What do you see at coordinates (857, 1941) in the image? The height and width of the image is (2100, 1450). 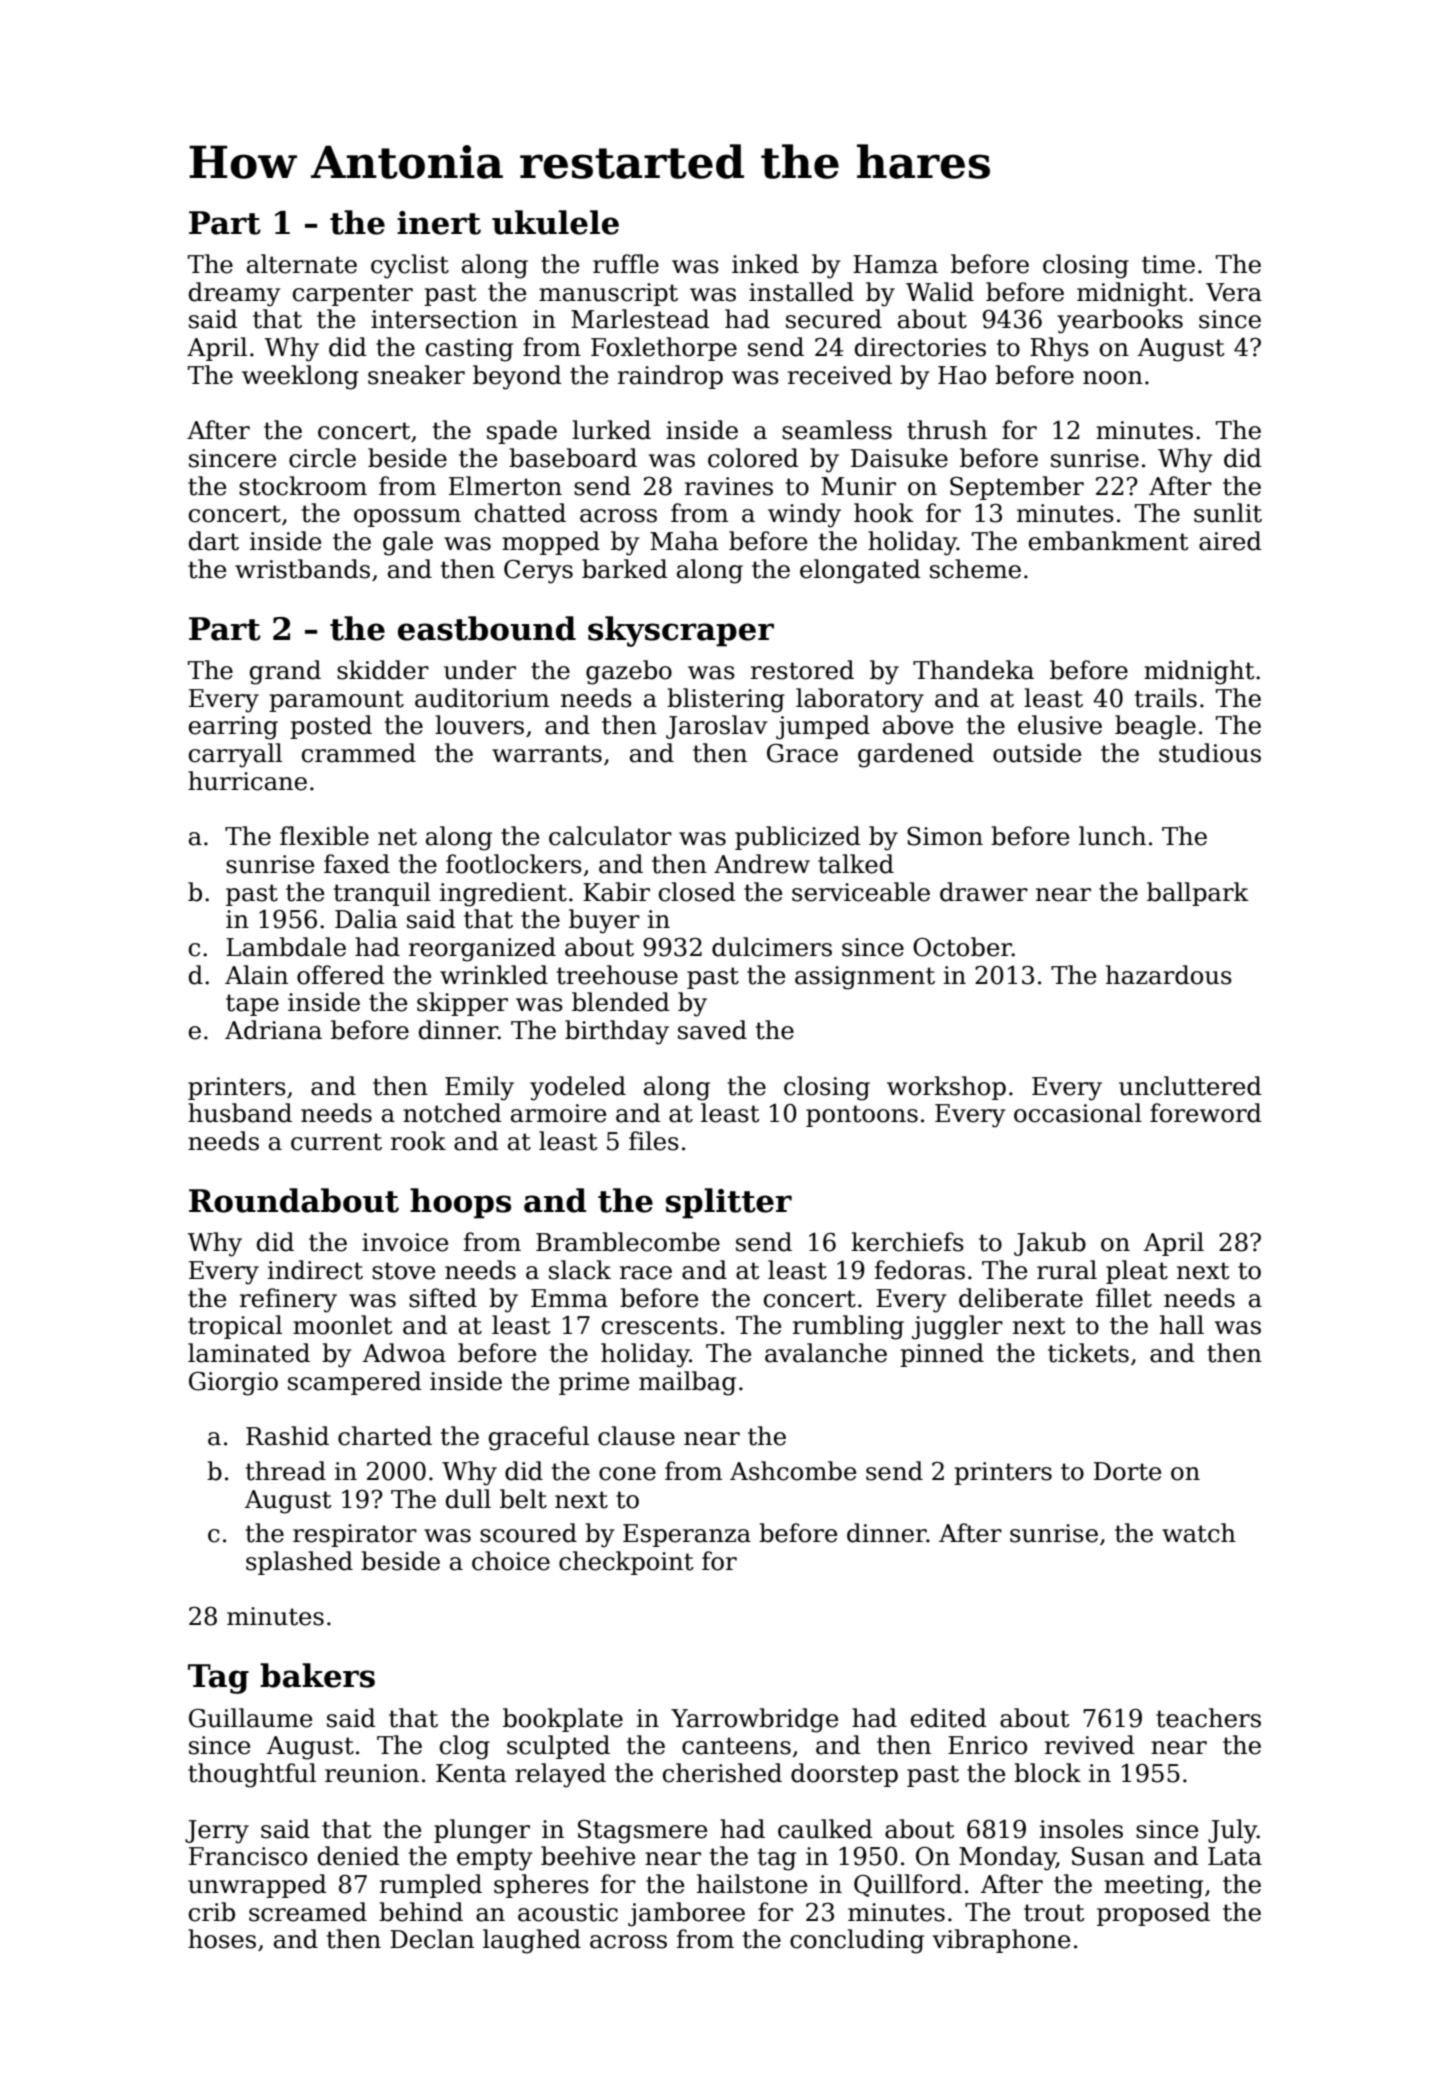 I see `concluding` at bounding box center [857, 1941].
